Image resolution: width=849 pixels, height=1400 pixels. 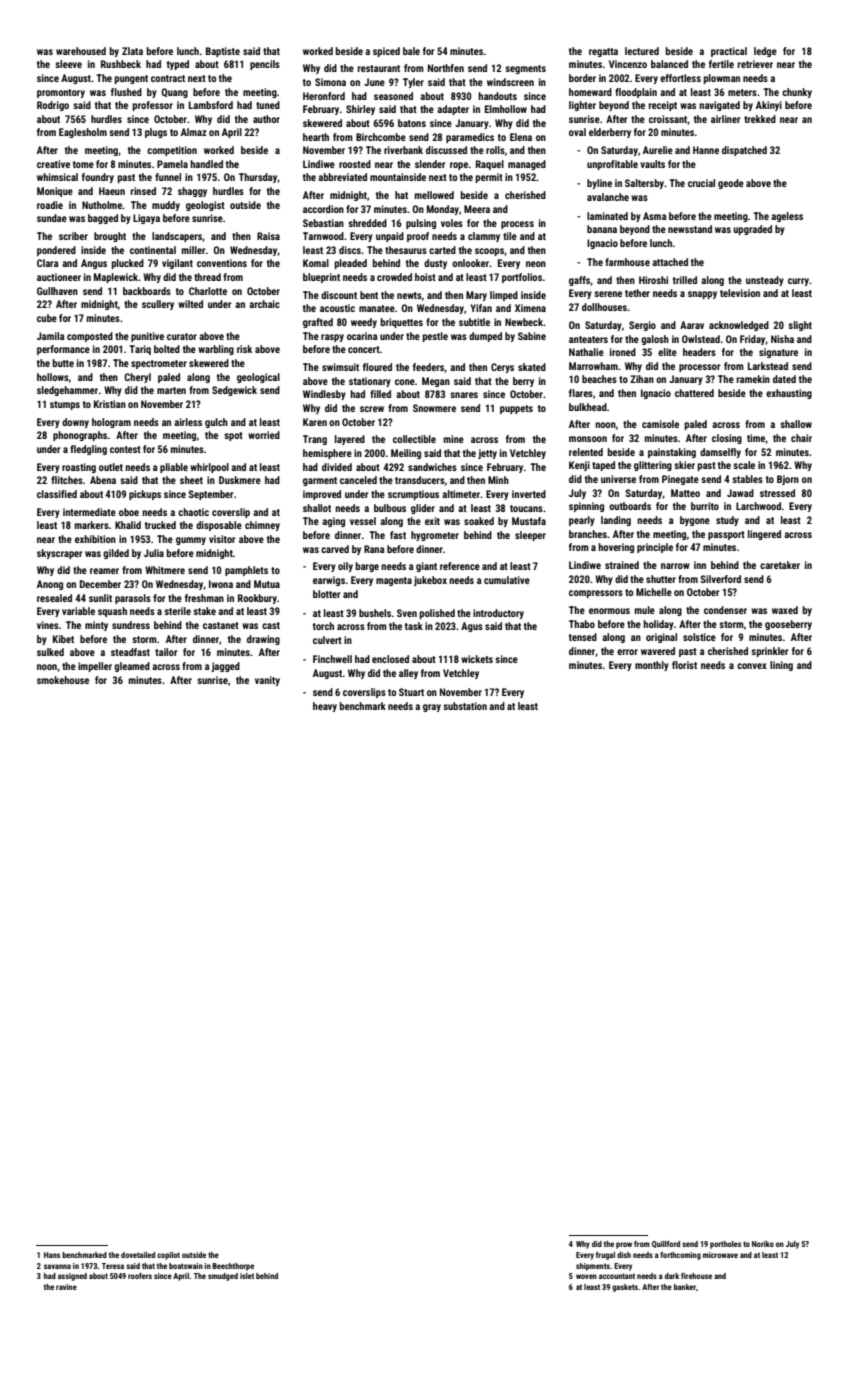 I want to click on snares, so click(x=464, y=395).
